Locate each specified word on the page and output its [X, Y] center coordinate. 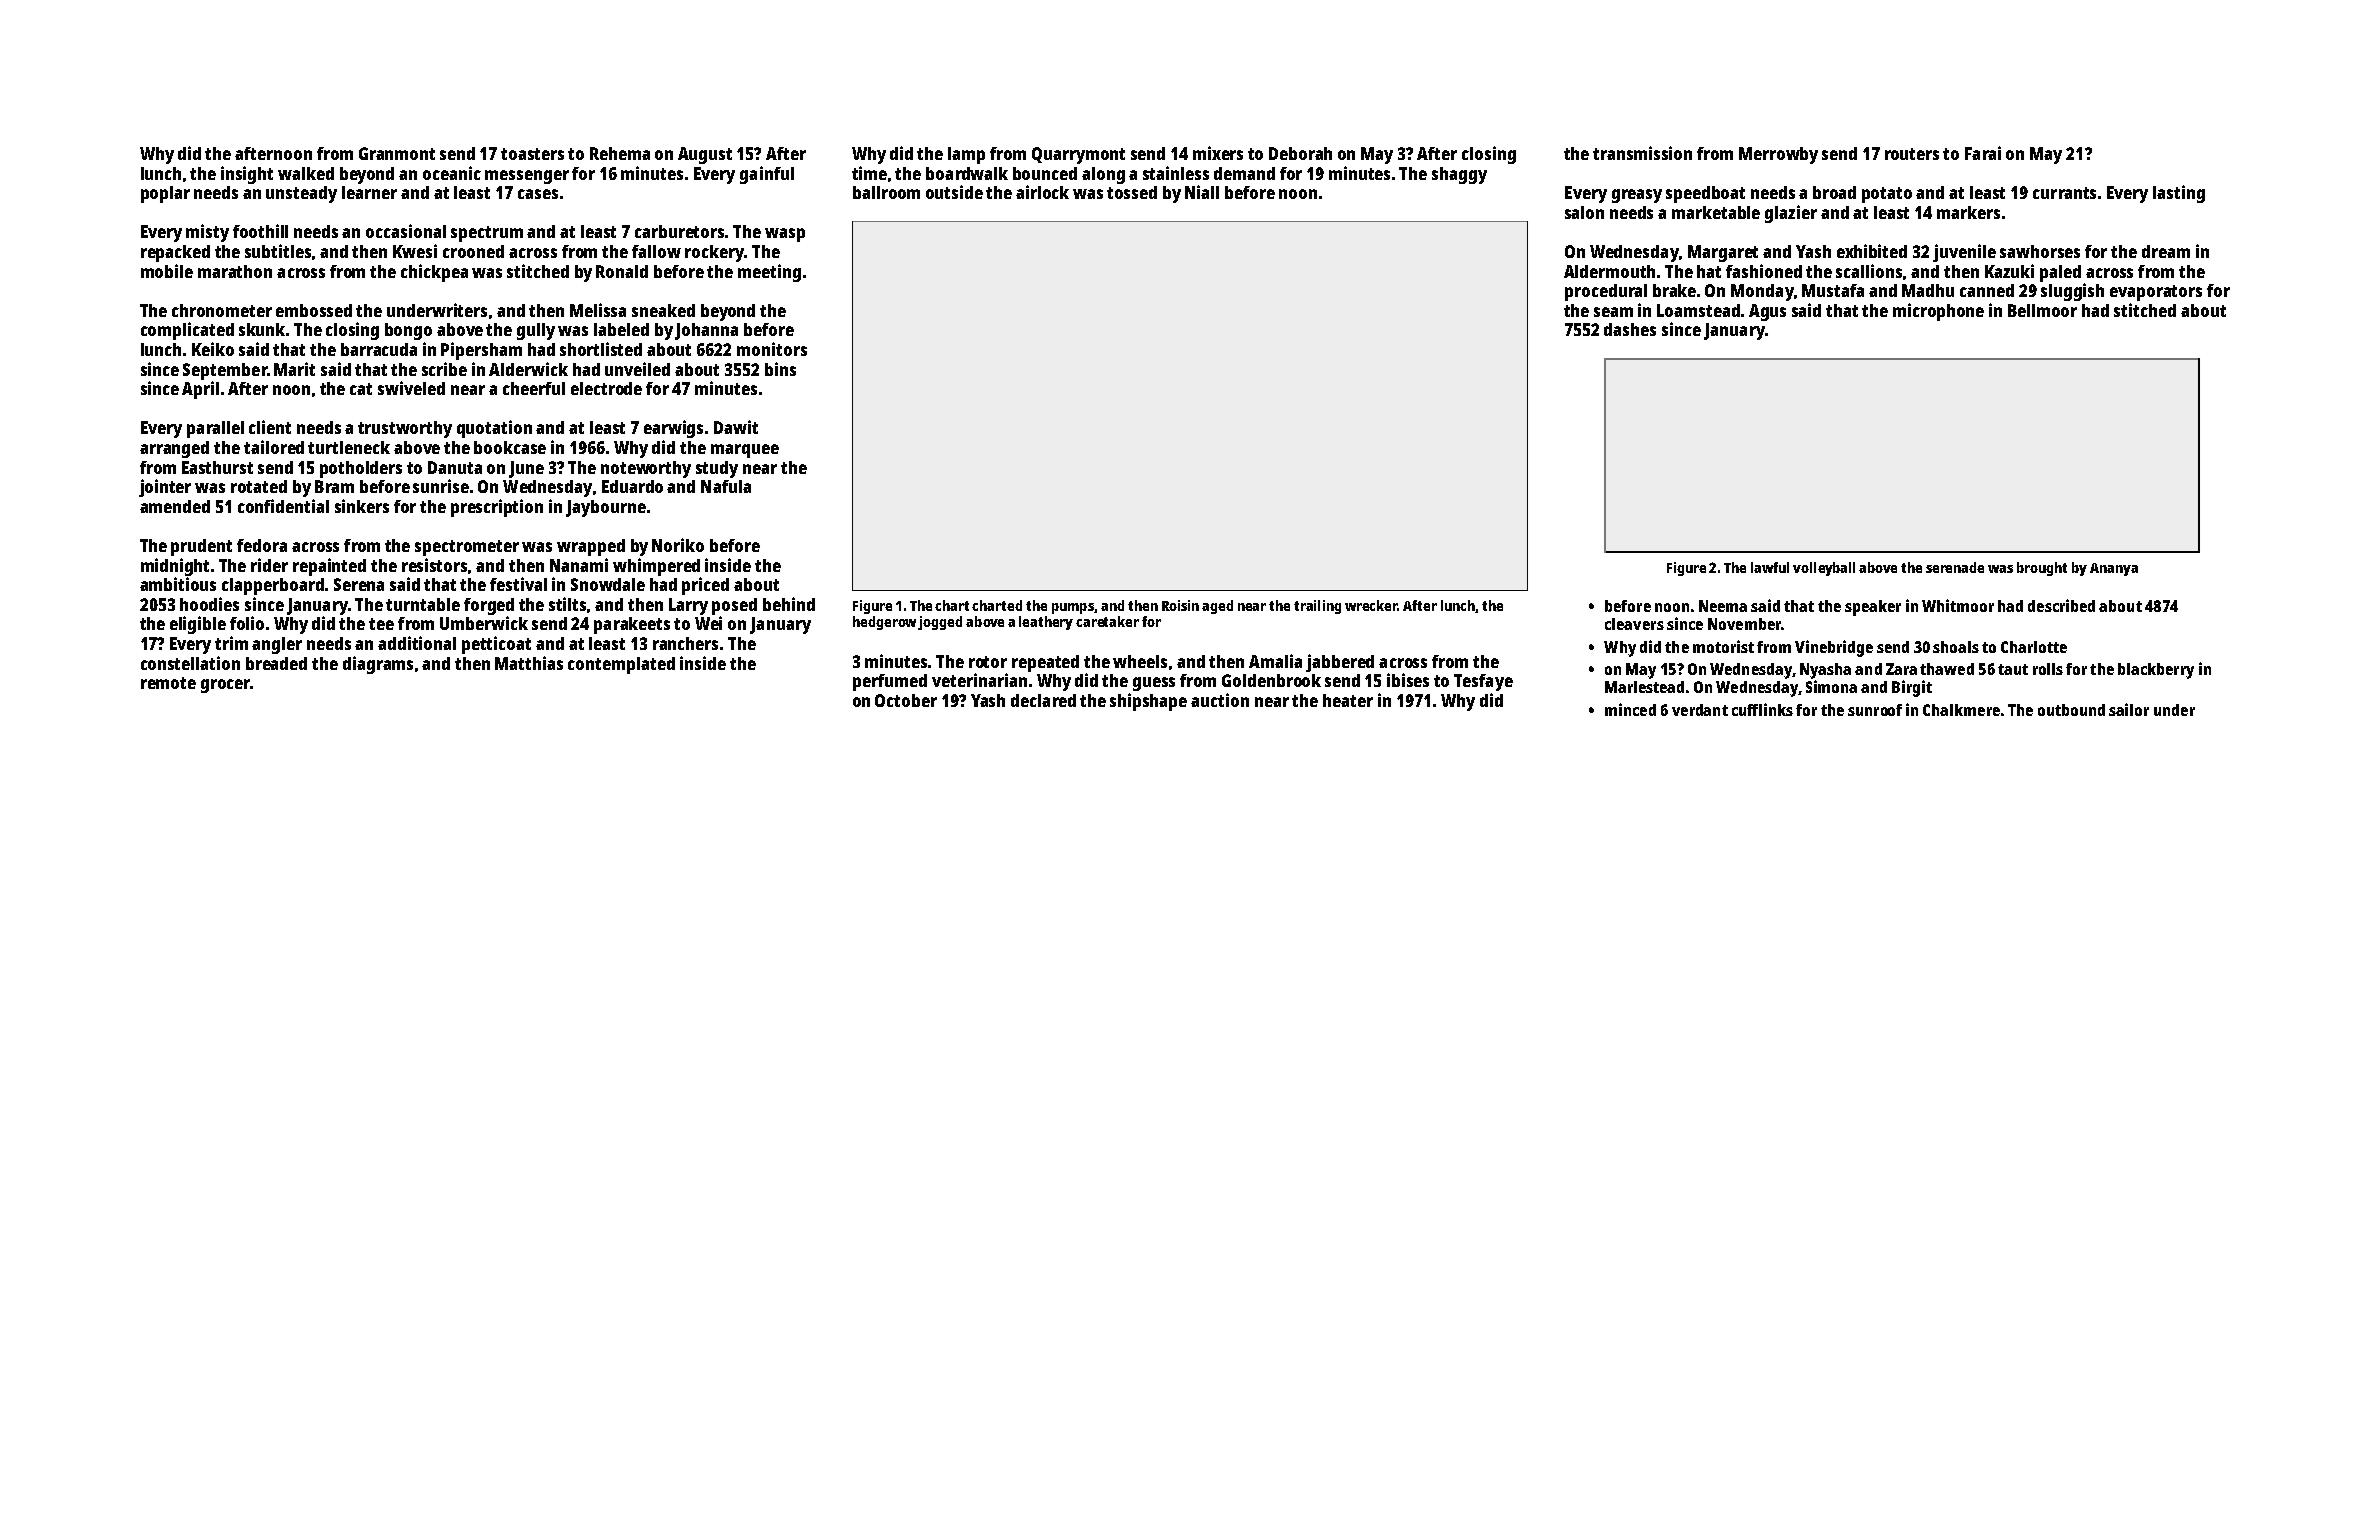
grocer [225, 686]
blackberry [2156, 671]
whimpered [656, 567]
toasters [532, 154]
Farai [1983, 153]
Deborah [1300, 153]
